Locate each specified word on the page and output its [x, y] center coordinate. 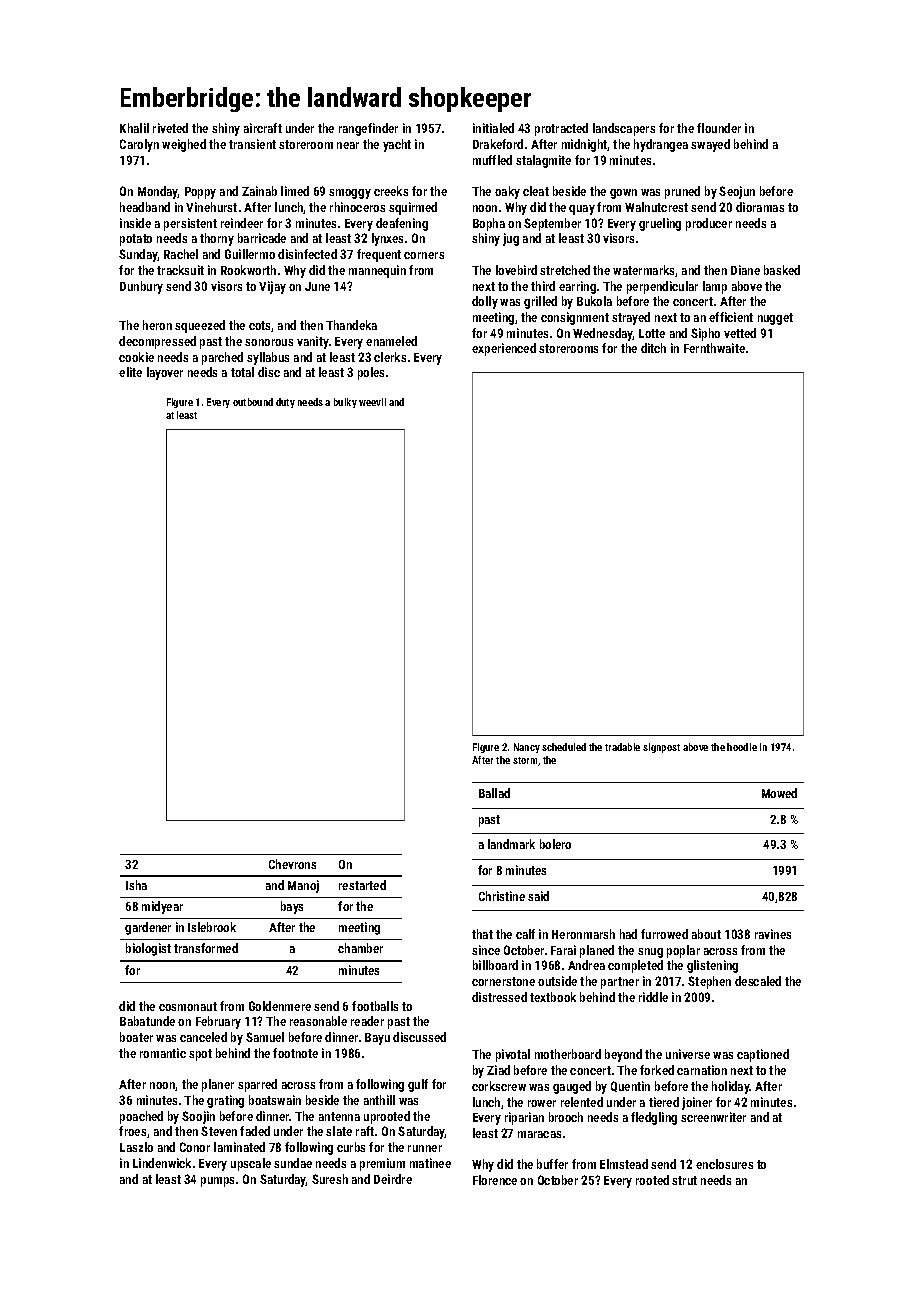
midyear [162, 907]
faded [255, 1131]
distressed [499, 997]
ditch [653, 348]
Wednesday [603, 334]
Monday [158, 192]
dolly [485, 302]
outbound [253, 402]
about [706, 934]
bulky [345, 403]
